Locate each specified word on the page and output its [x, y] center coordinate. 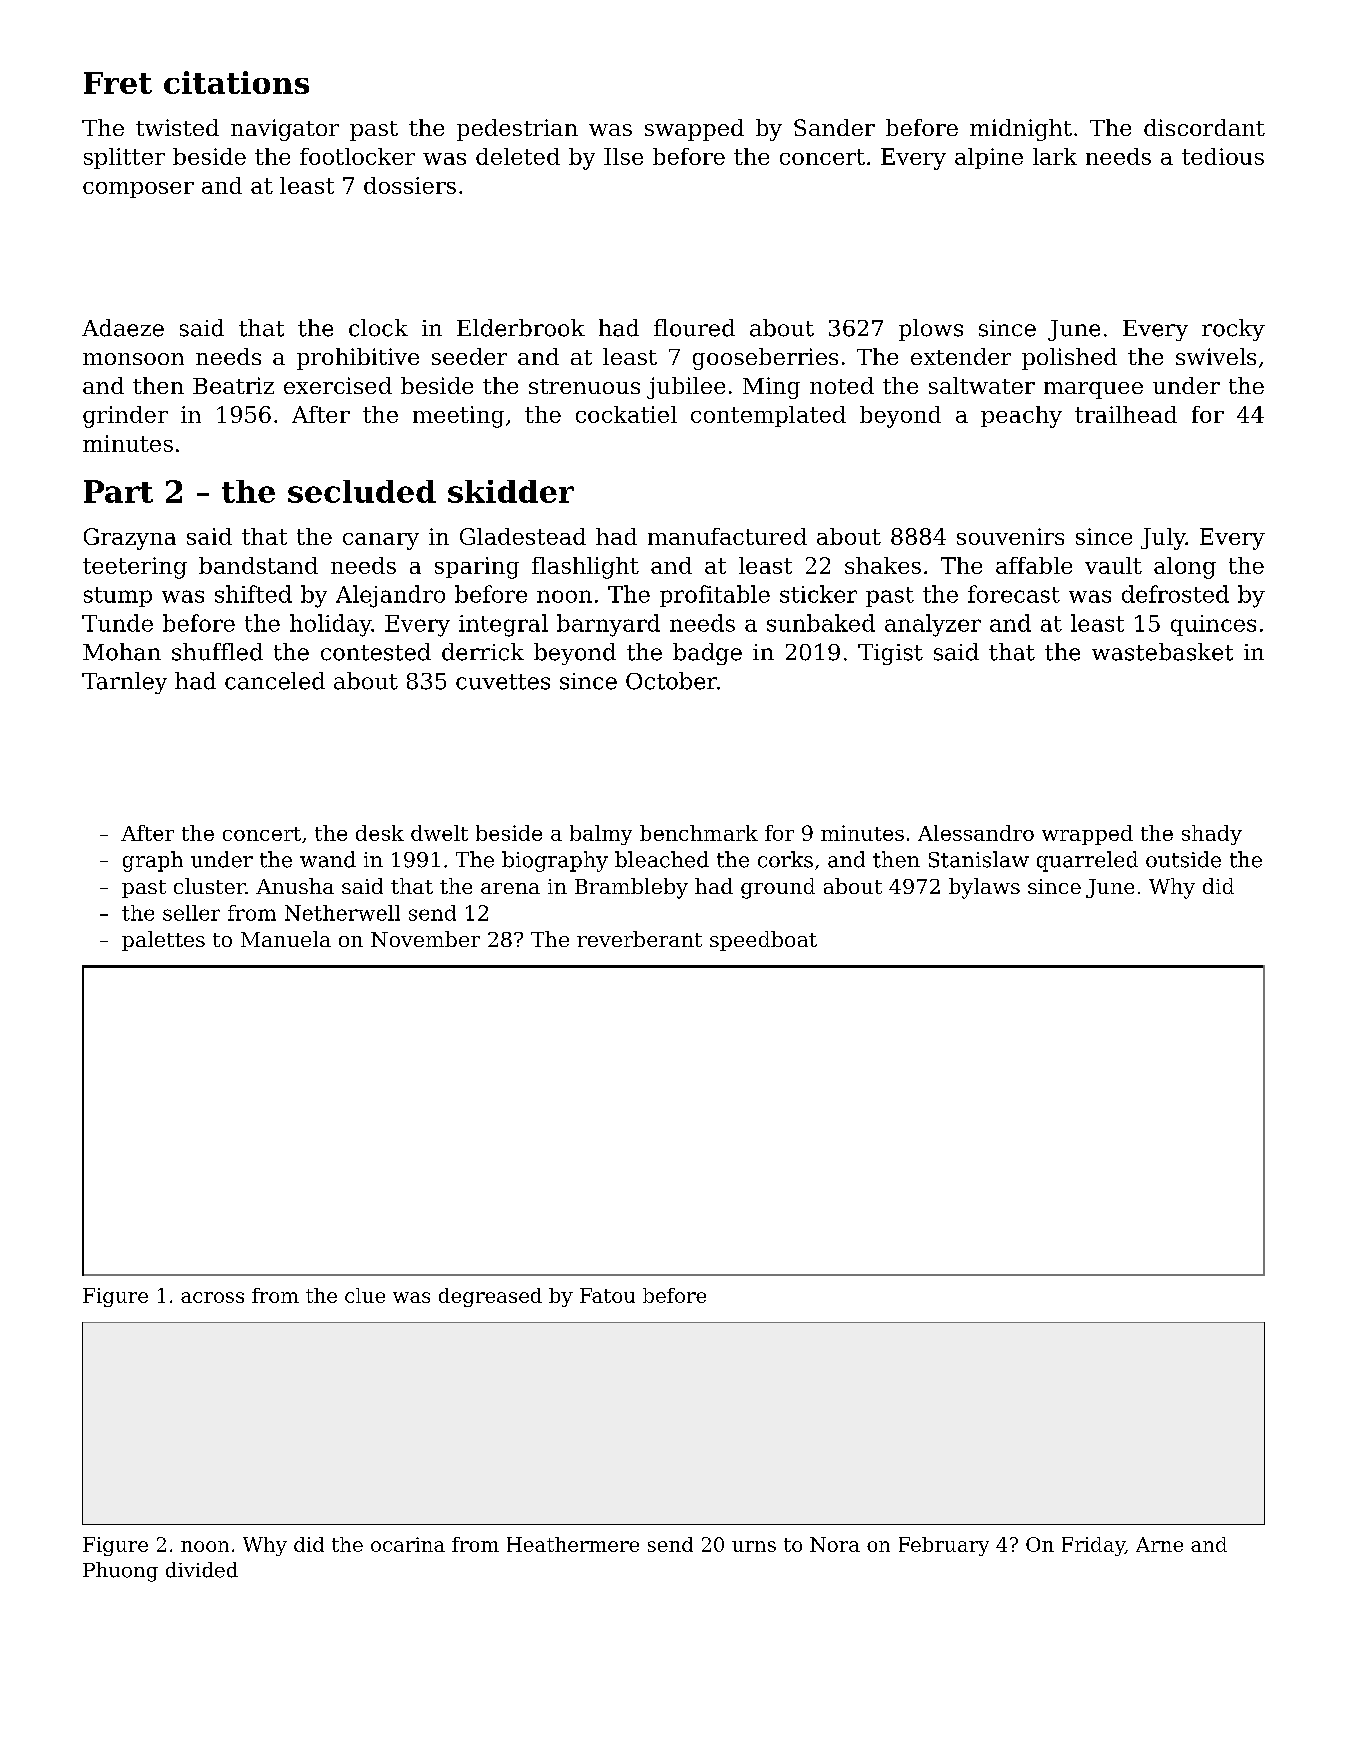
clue [365, 1295]
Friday [1093, 1546]
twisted [177, 127]
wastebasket [1162, 652]
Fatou [607, 1295]
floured [694, 328]
